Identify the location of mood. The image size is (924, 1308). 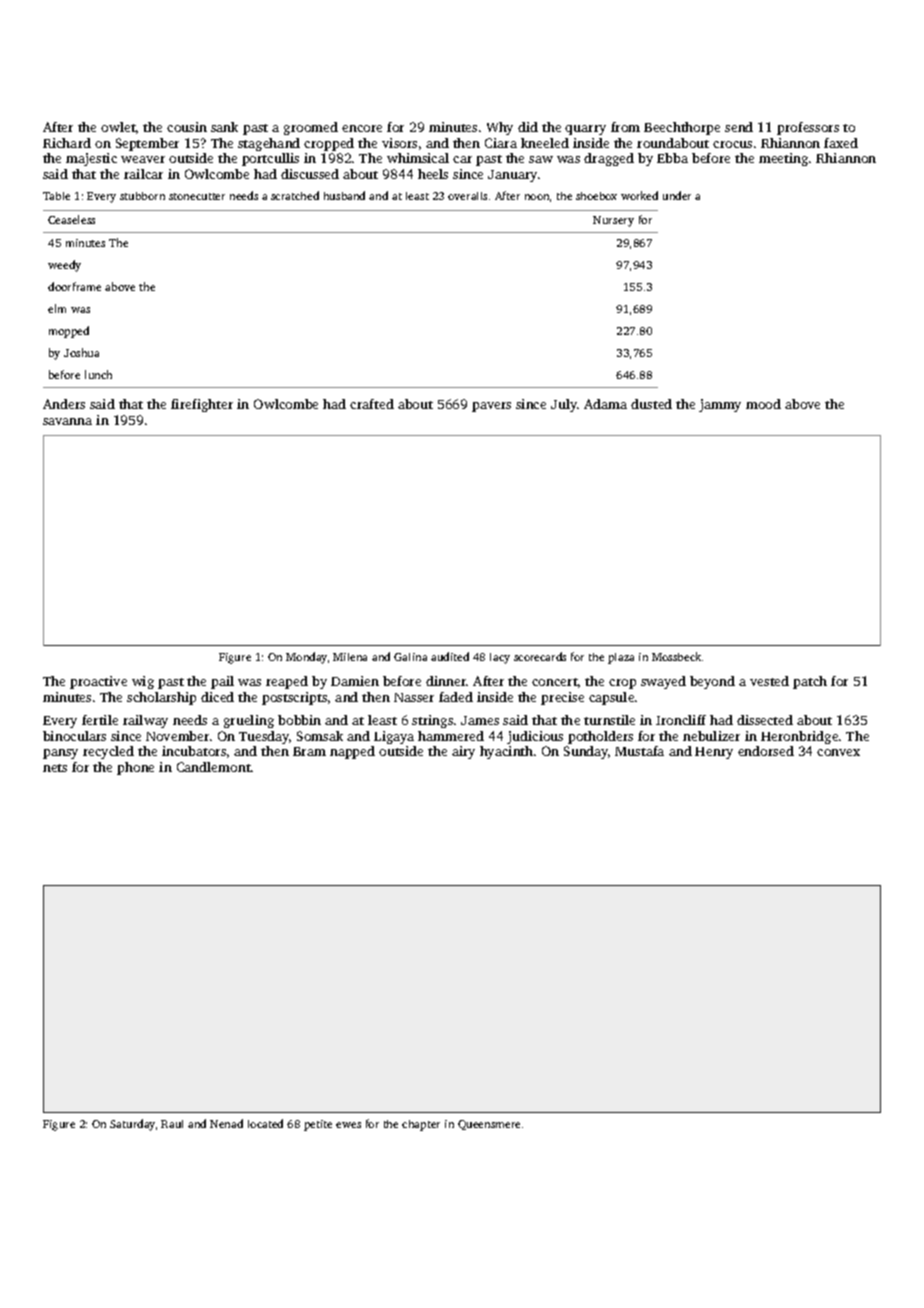
(763, 404).
